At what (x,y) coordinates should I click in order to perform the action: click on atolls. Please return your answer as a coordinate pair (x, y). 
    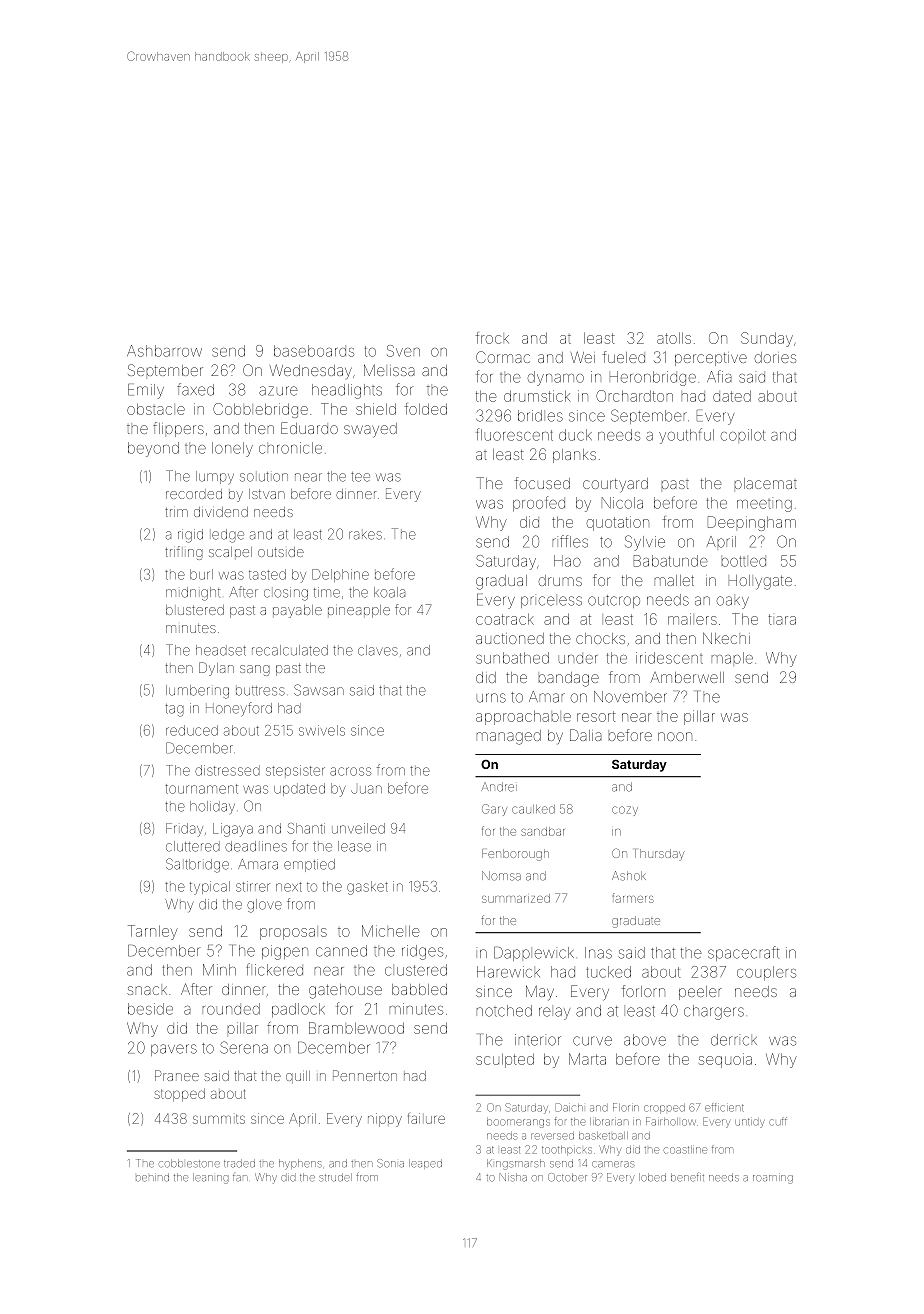
    Looking at the image, I should click on (674, 338).
